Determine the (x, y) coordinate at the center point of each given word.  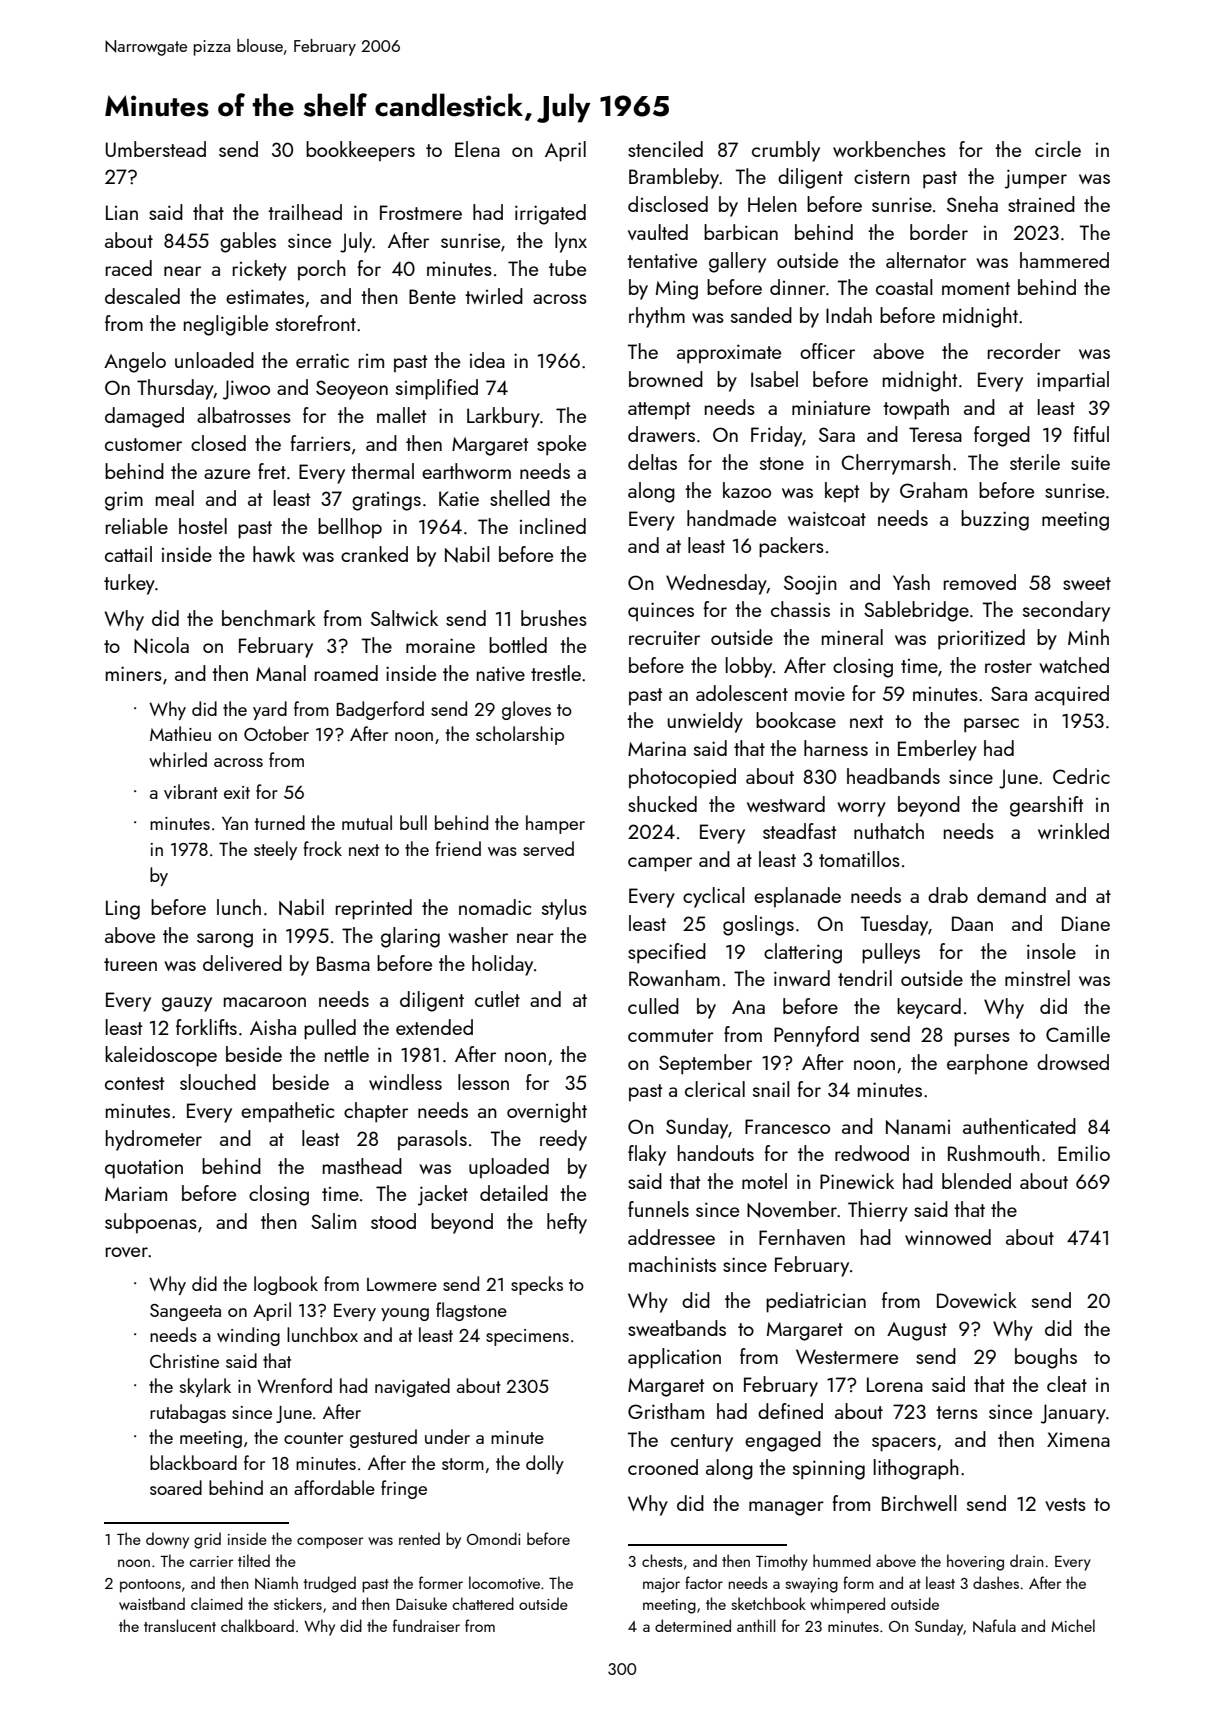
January (1073, 1414)
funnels (658, 1209)
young (405, 1314)
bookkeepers (360, 151)
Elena (477, 149)
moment (976, 288)
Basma (343, 963)
